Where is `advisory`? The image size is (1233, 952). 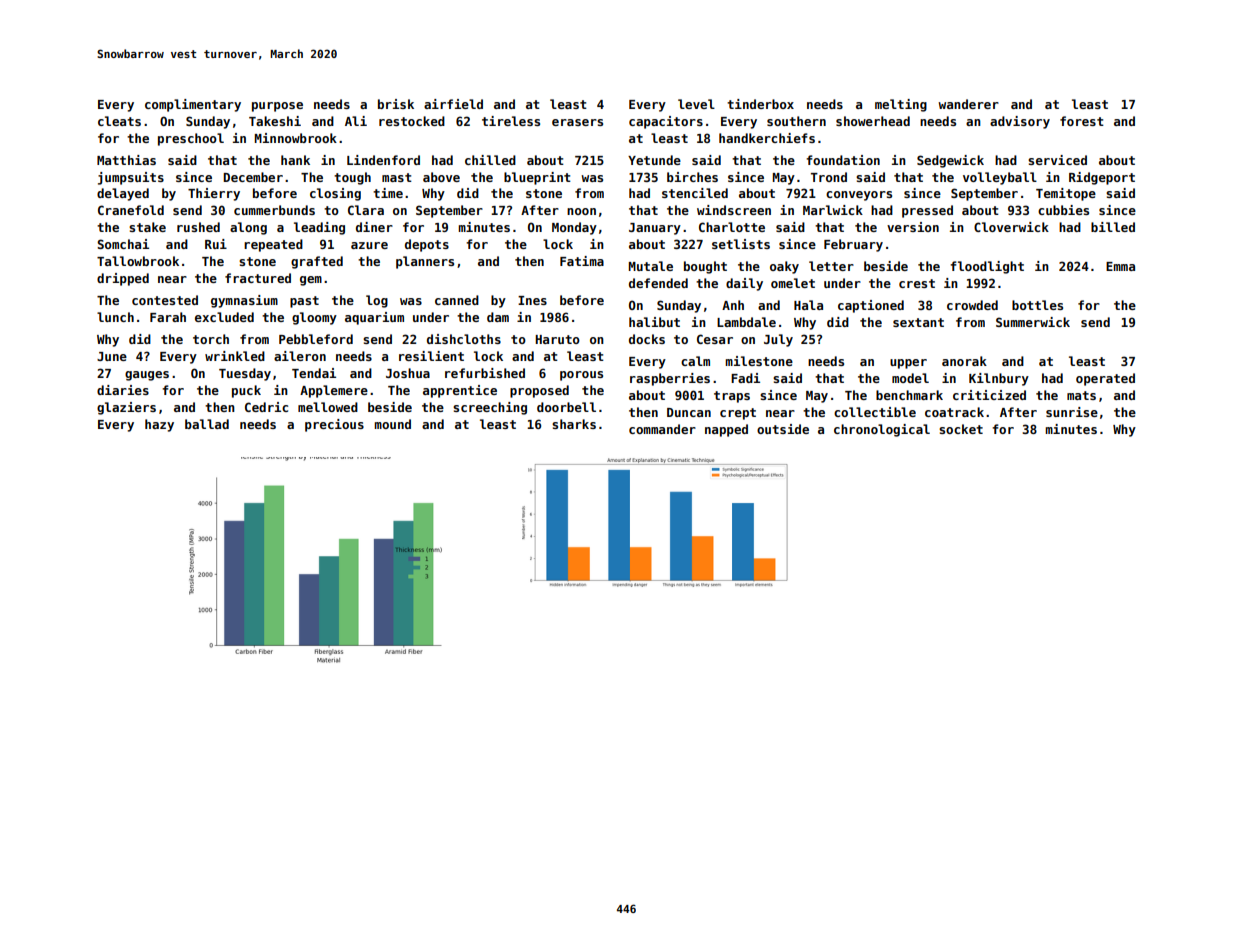
advisory is located at coordinates (1020, 122).
